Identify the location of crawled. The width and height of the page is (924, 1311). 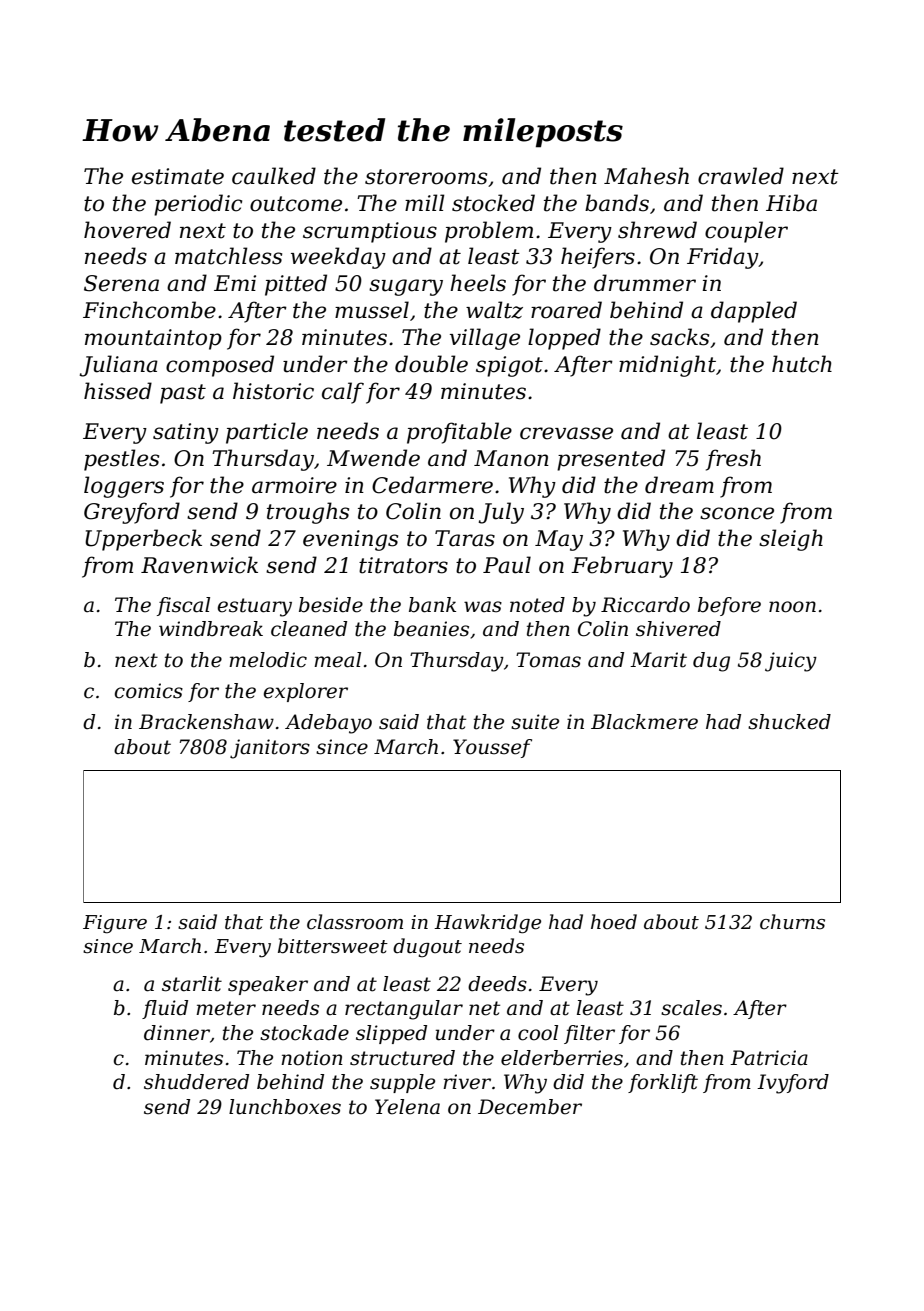
(741, 176).
